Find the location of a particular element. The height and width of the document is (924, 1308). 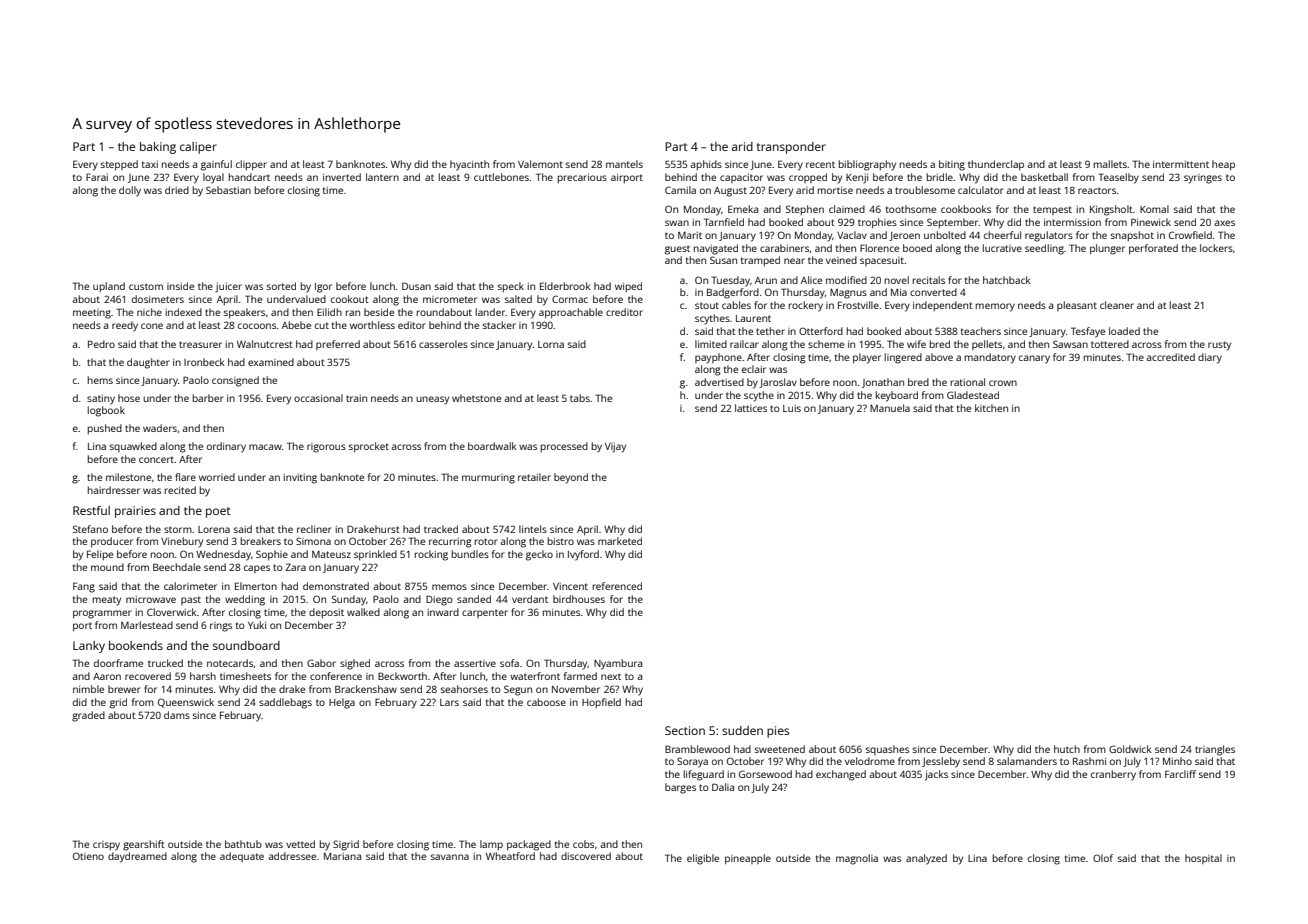

conference is located at coordinates (336, 676).
